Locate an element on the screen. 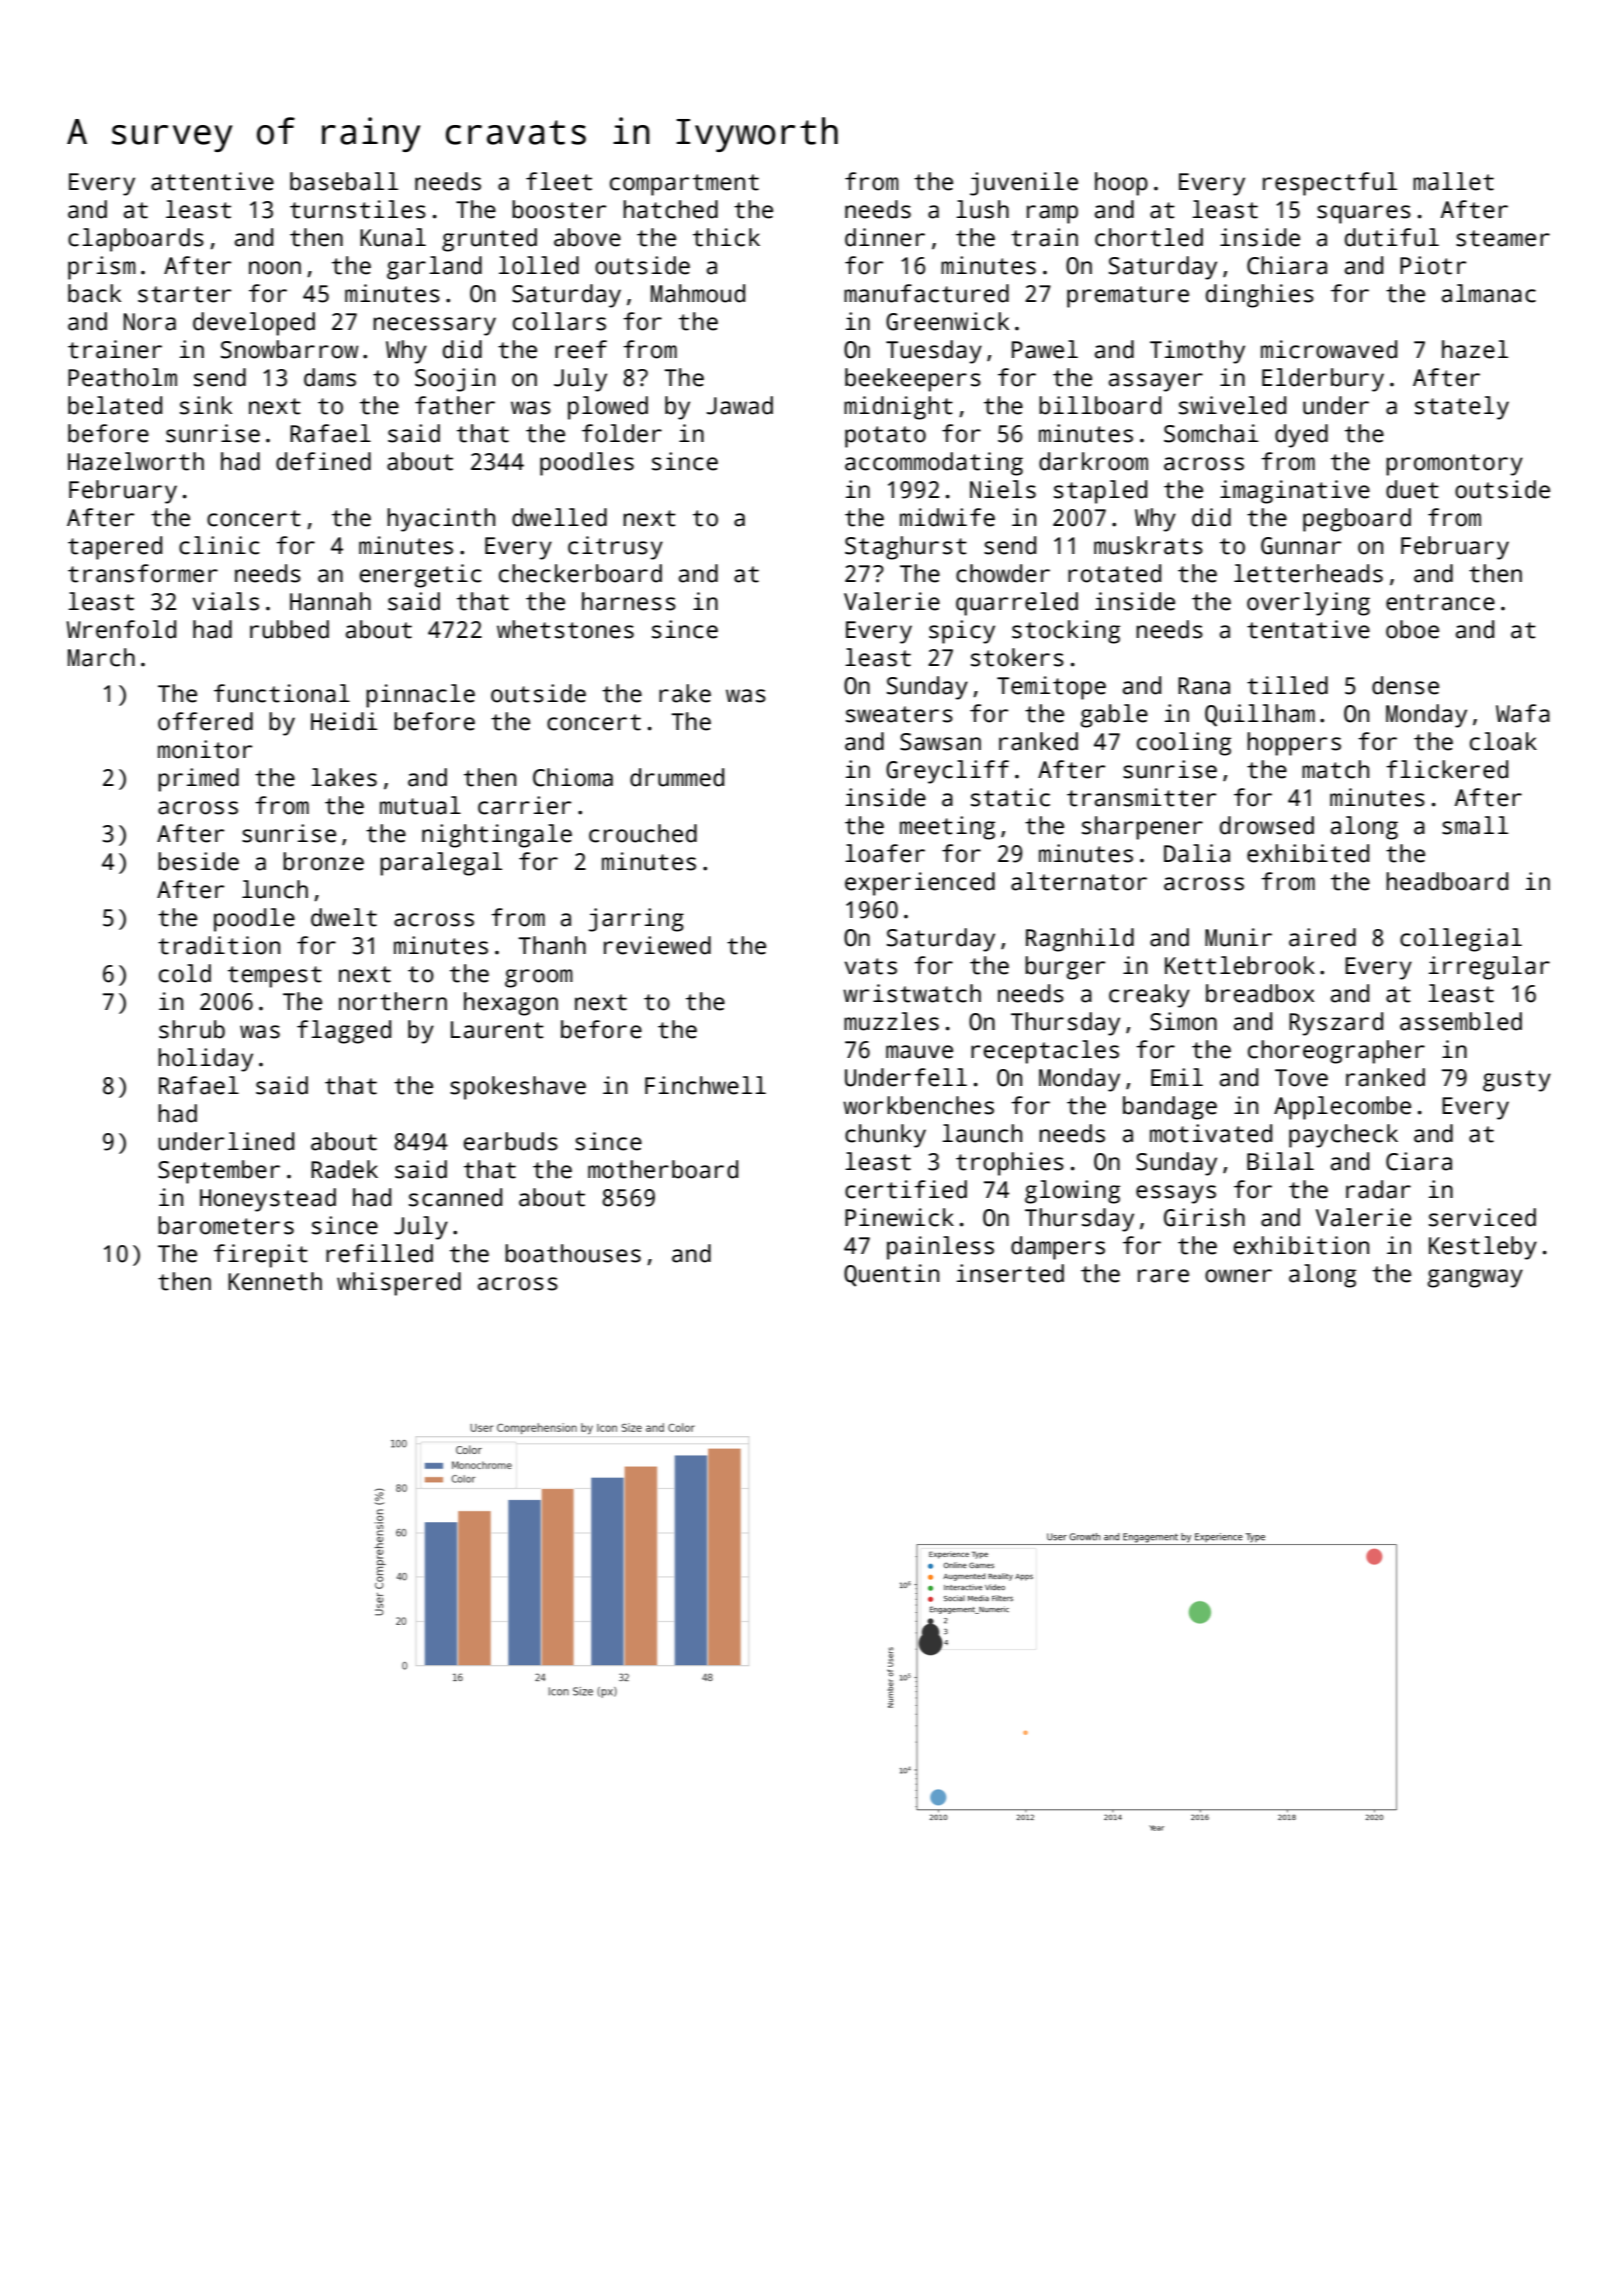 The image size is (1620, 2292). hoop is located at coordinates (1121, 184).
